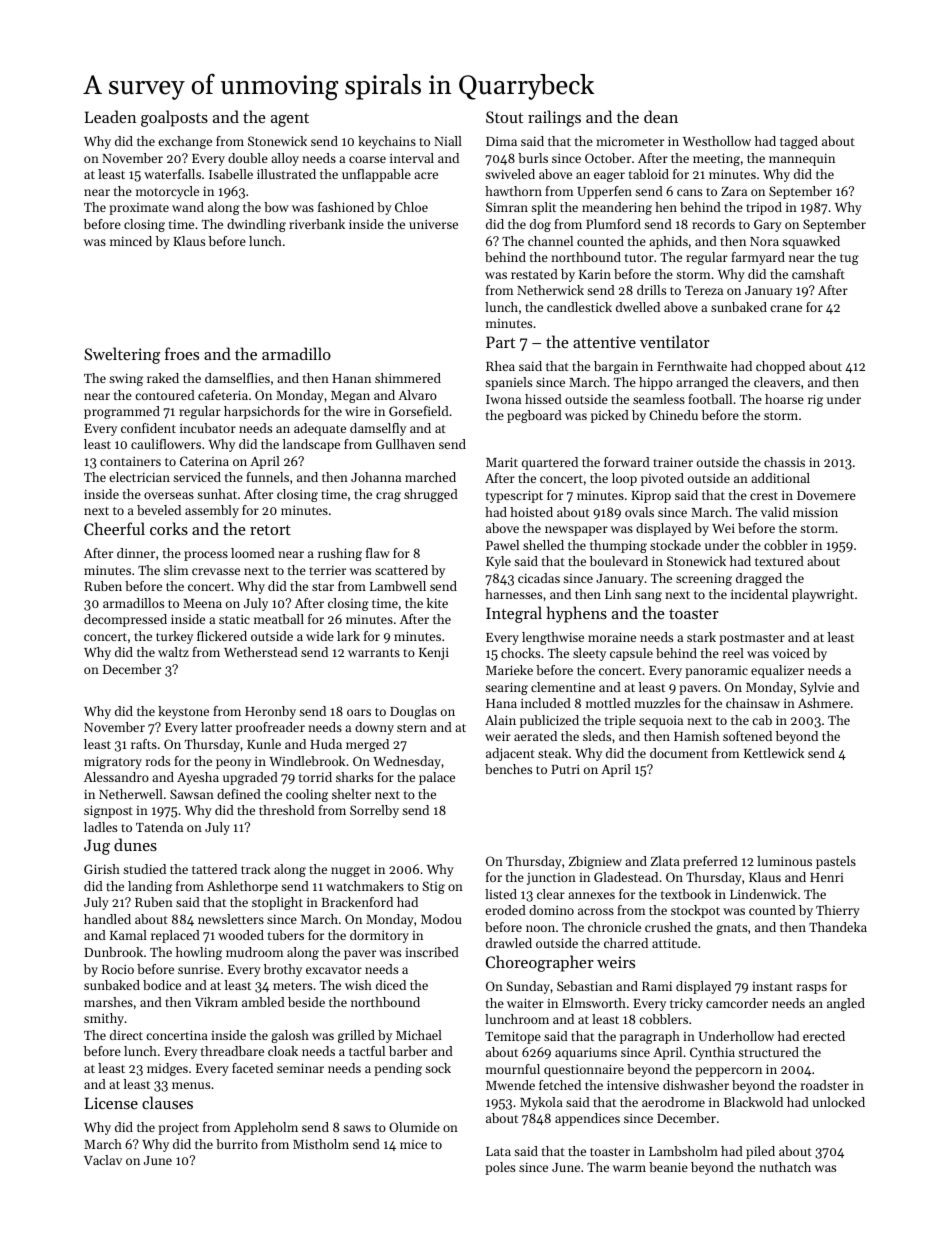  Describe the element at coordinates (509, 943) in the screenshot. I see `drawled` at that location.
